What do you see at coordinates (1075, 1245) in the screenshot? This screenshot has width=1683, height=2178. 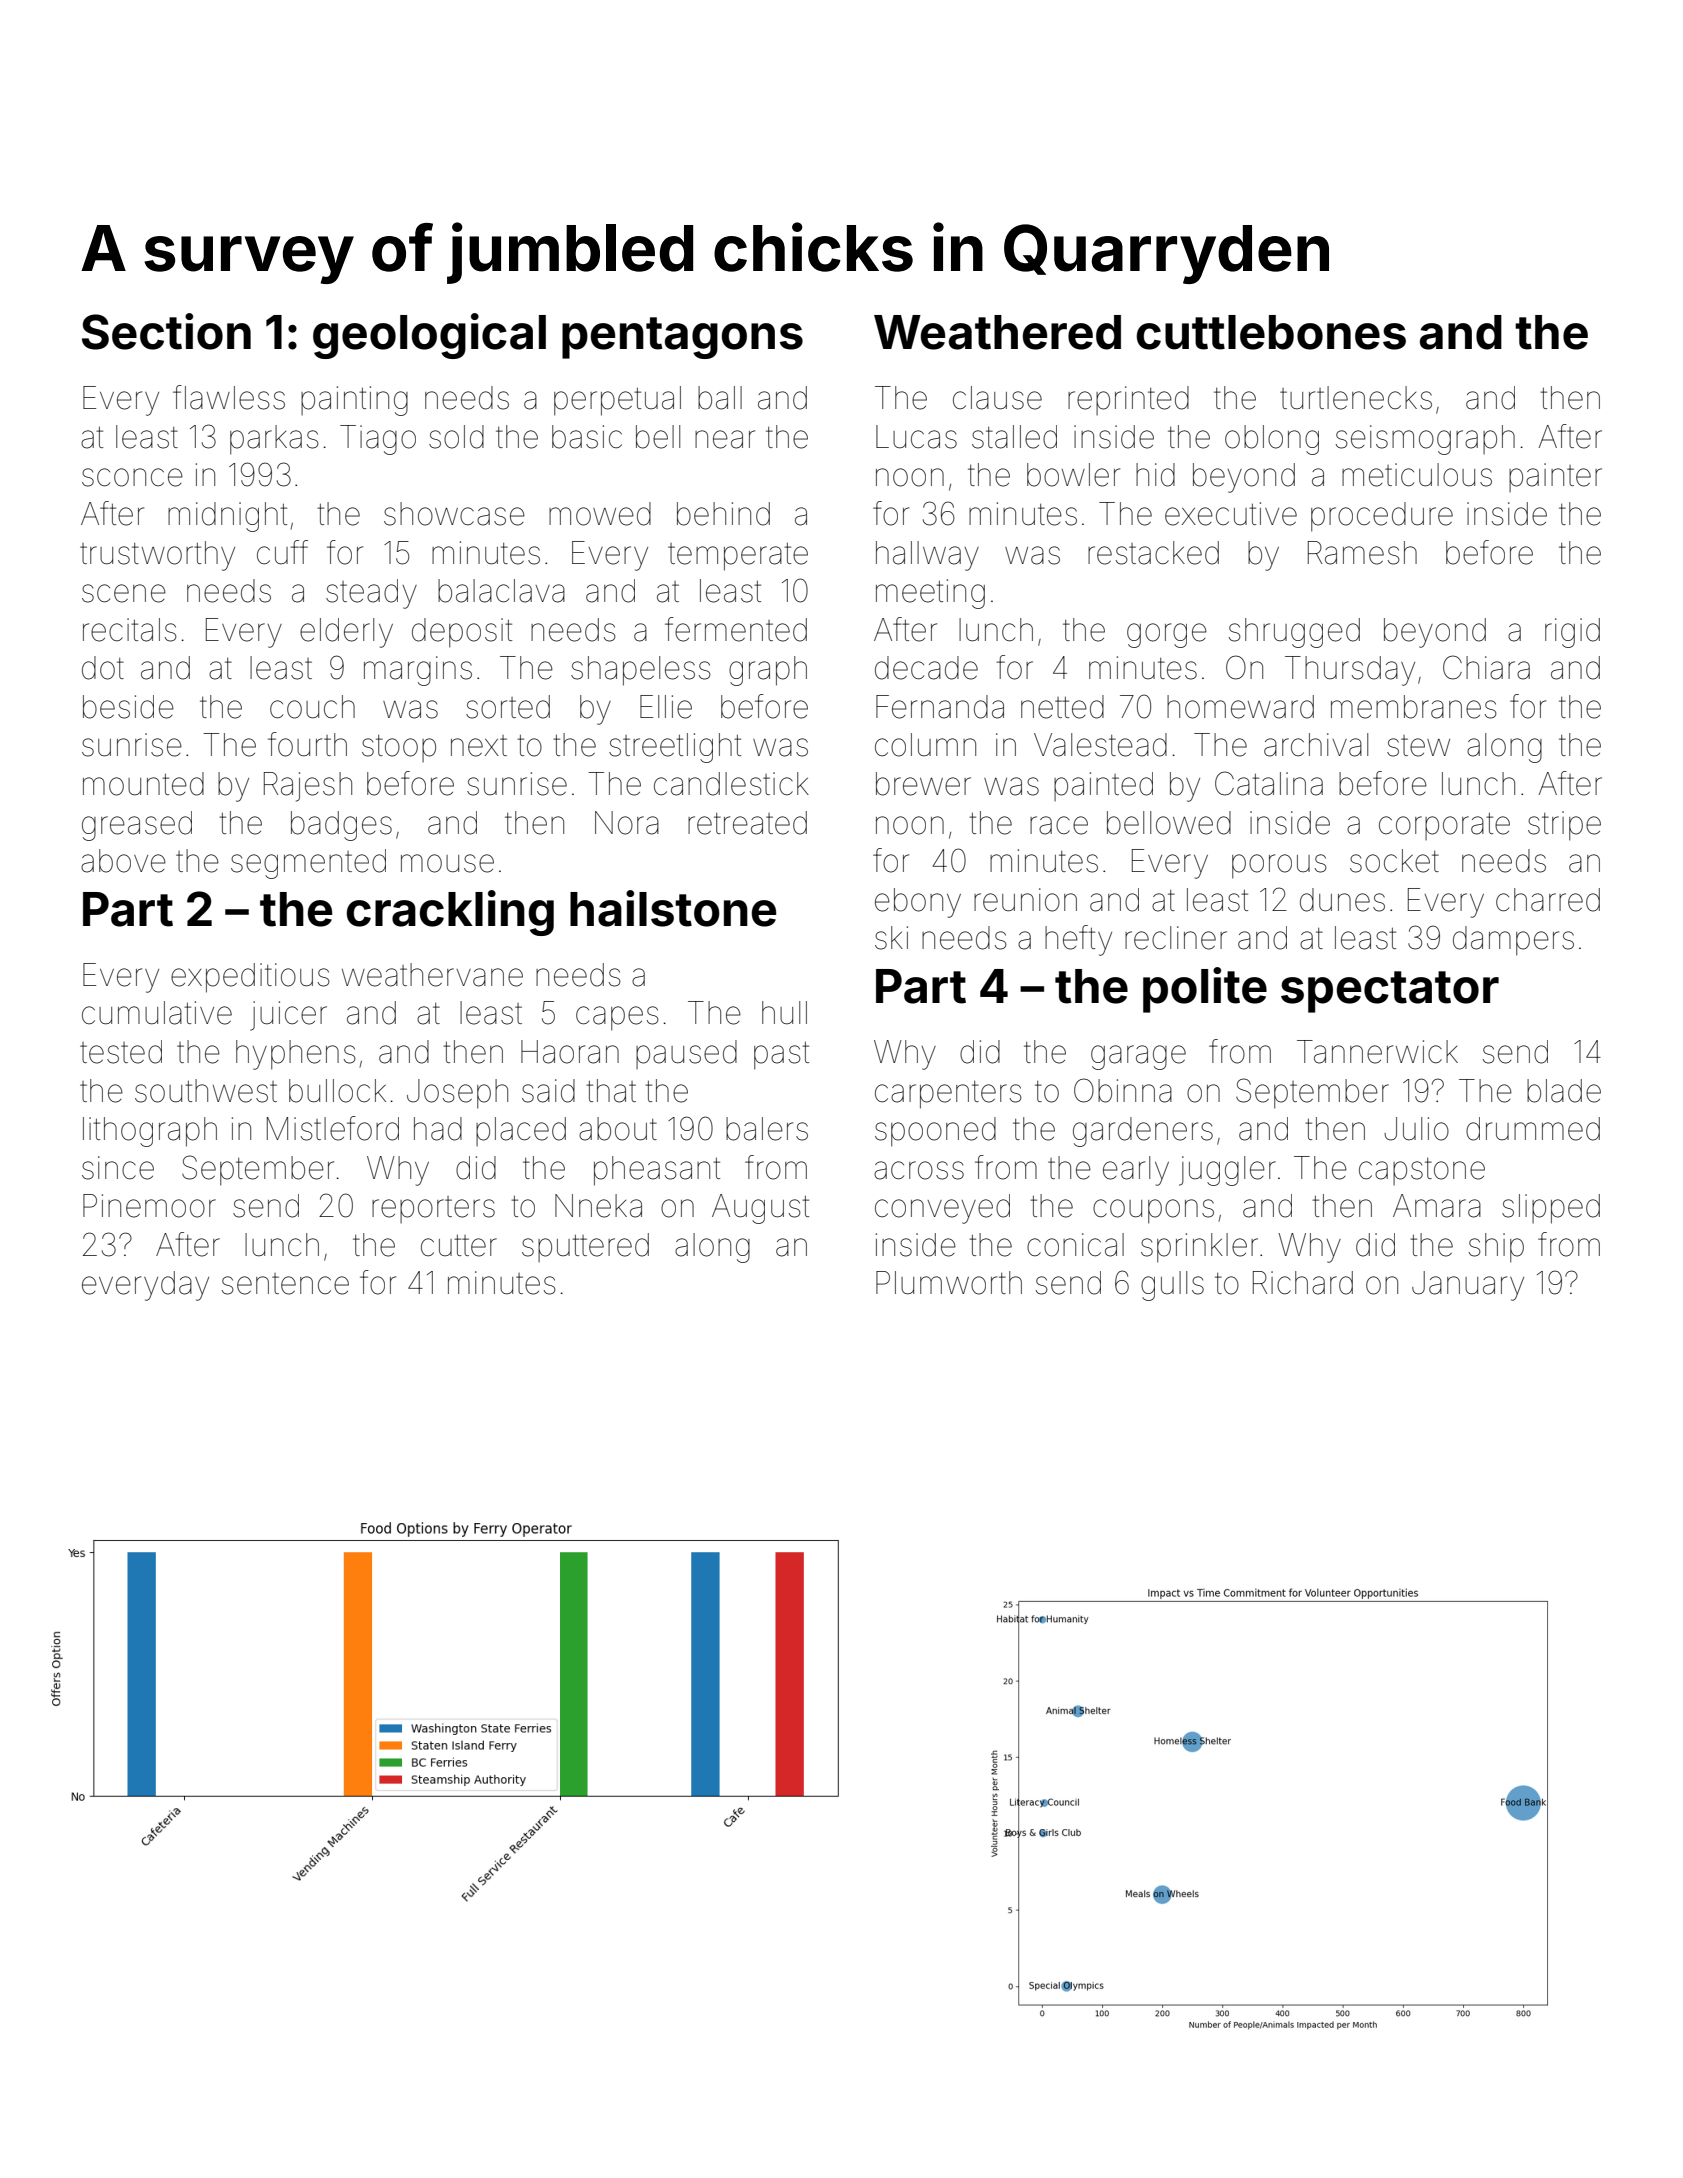 I see `conical` at bounding box center [1075, 1245].
